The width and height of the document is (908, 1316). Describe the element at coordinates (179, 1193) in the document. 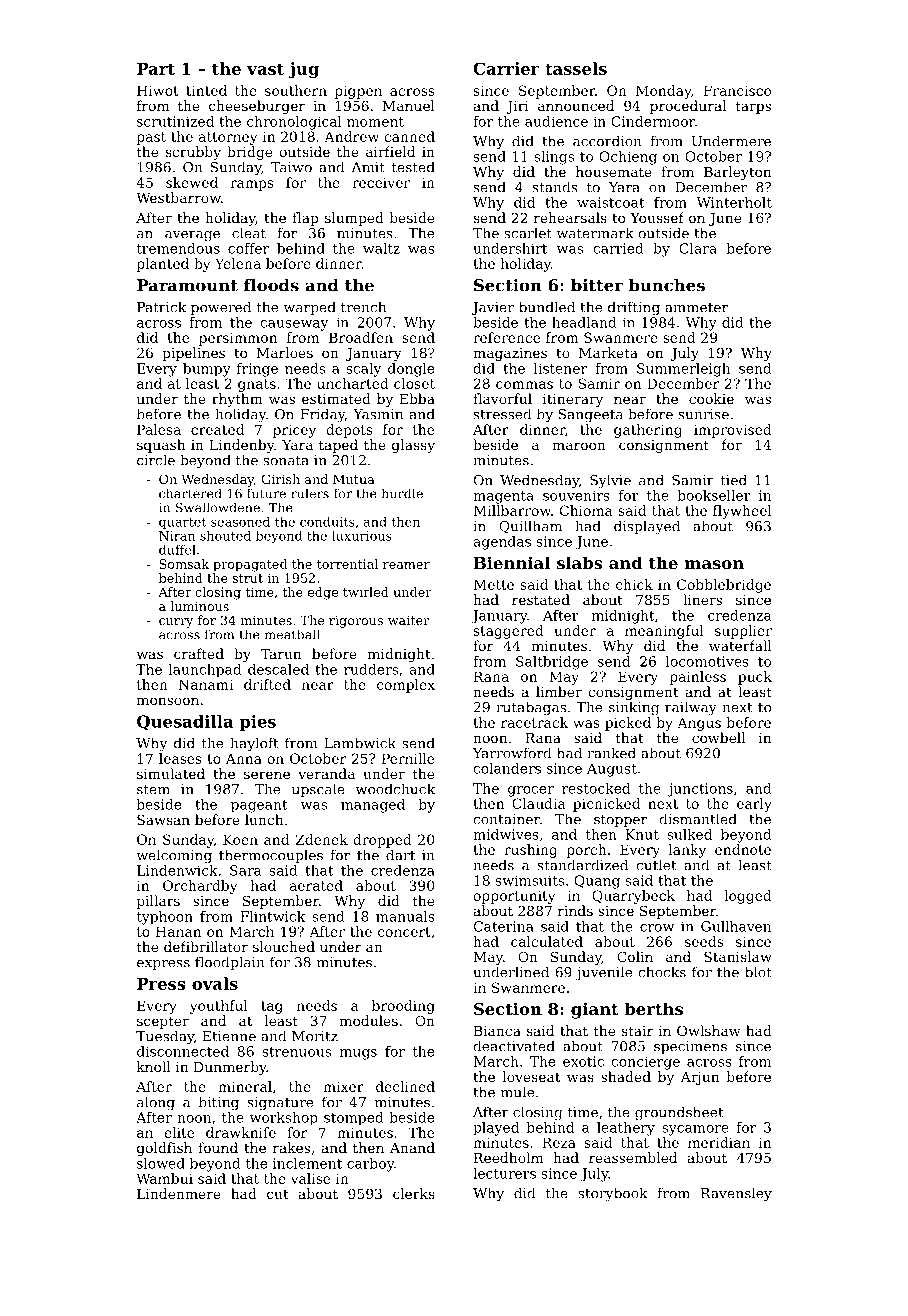

I see `Lindenmere` at that location.
